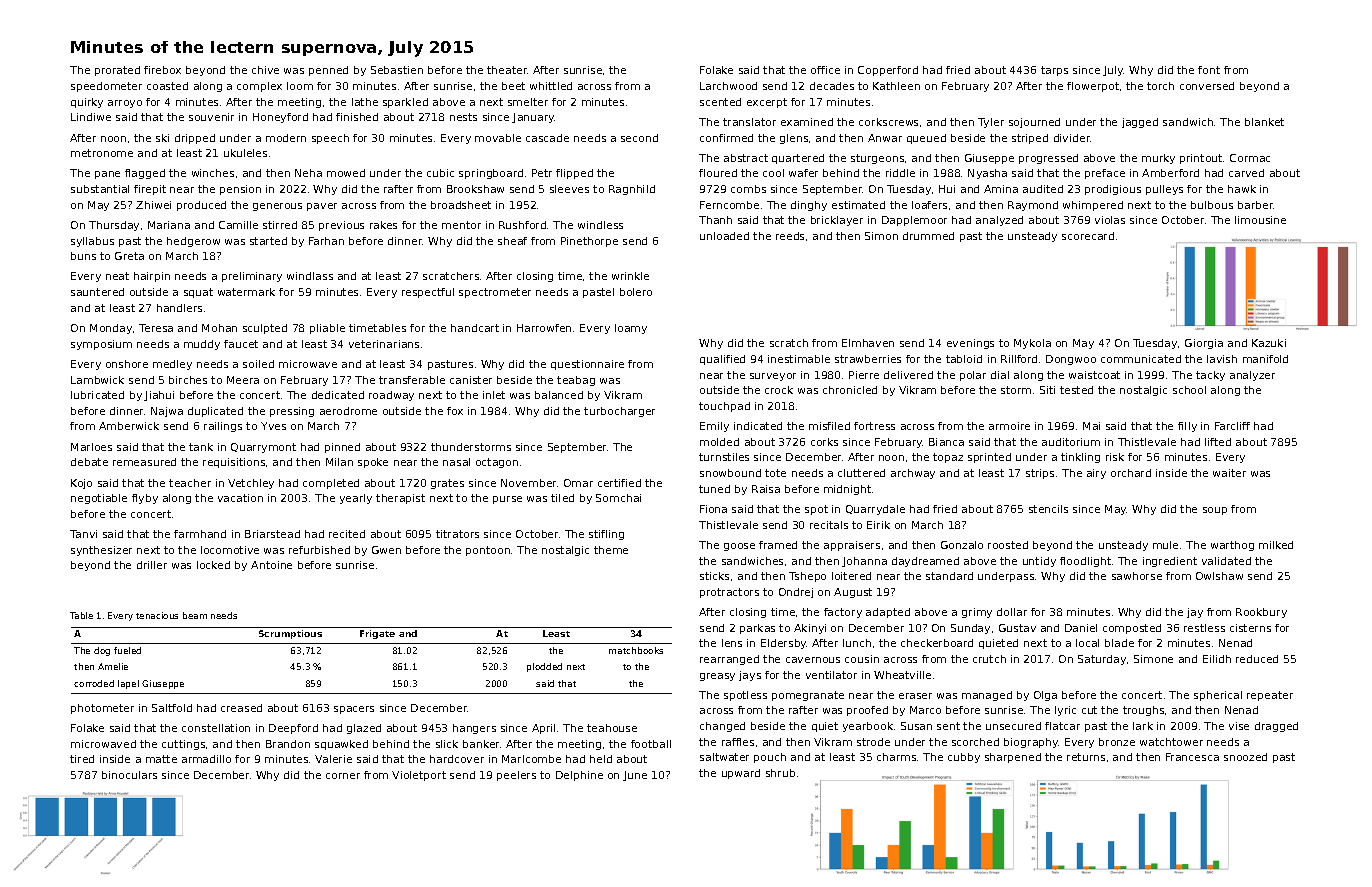  I want to click on communicated, so click(1141, 359).
